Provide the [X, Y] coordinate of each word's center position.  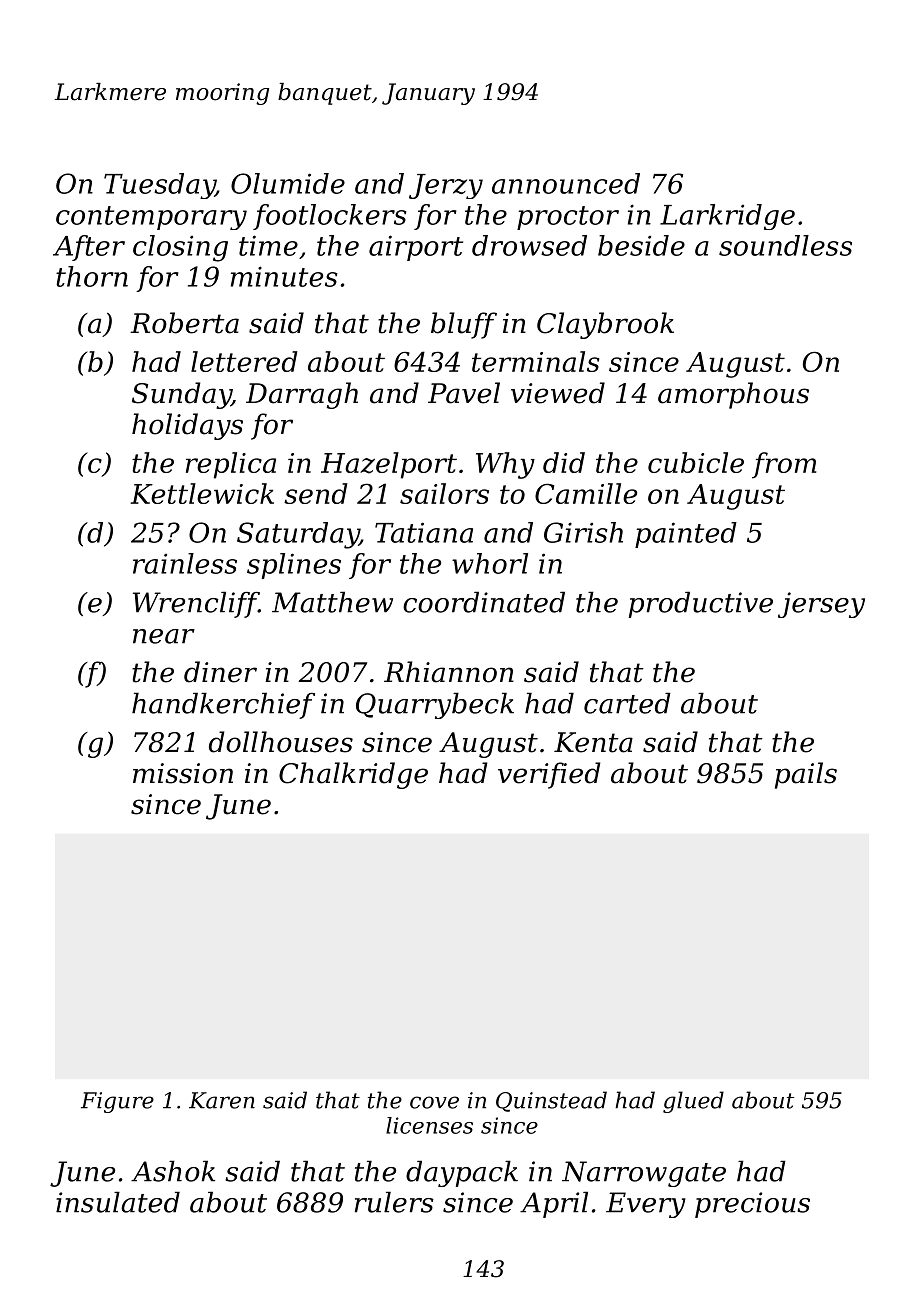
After [89, 248]
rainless [185, 563]
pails [806, 775]
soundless [785, 245]
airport [416, 248]
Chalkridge [353, 775]
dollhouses [281, 742]
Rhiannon [449, 672]
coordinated [484, 602]
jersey [821, 605]
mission [183, 773]
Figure [117, 1102]
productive [701, 604]
